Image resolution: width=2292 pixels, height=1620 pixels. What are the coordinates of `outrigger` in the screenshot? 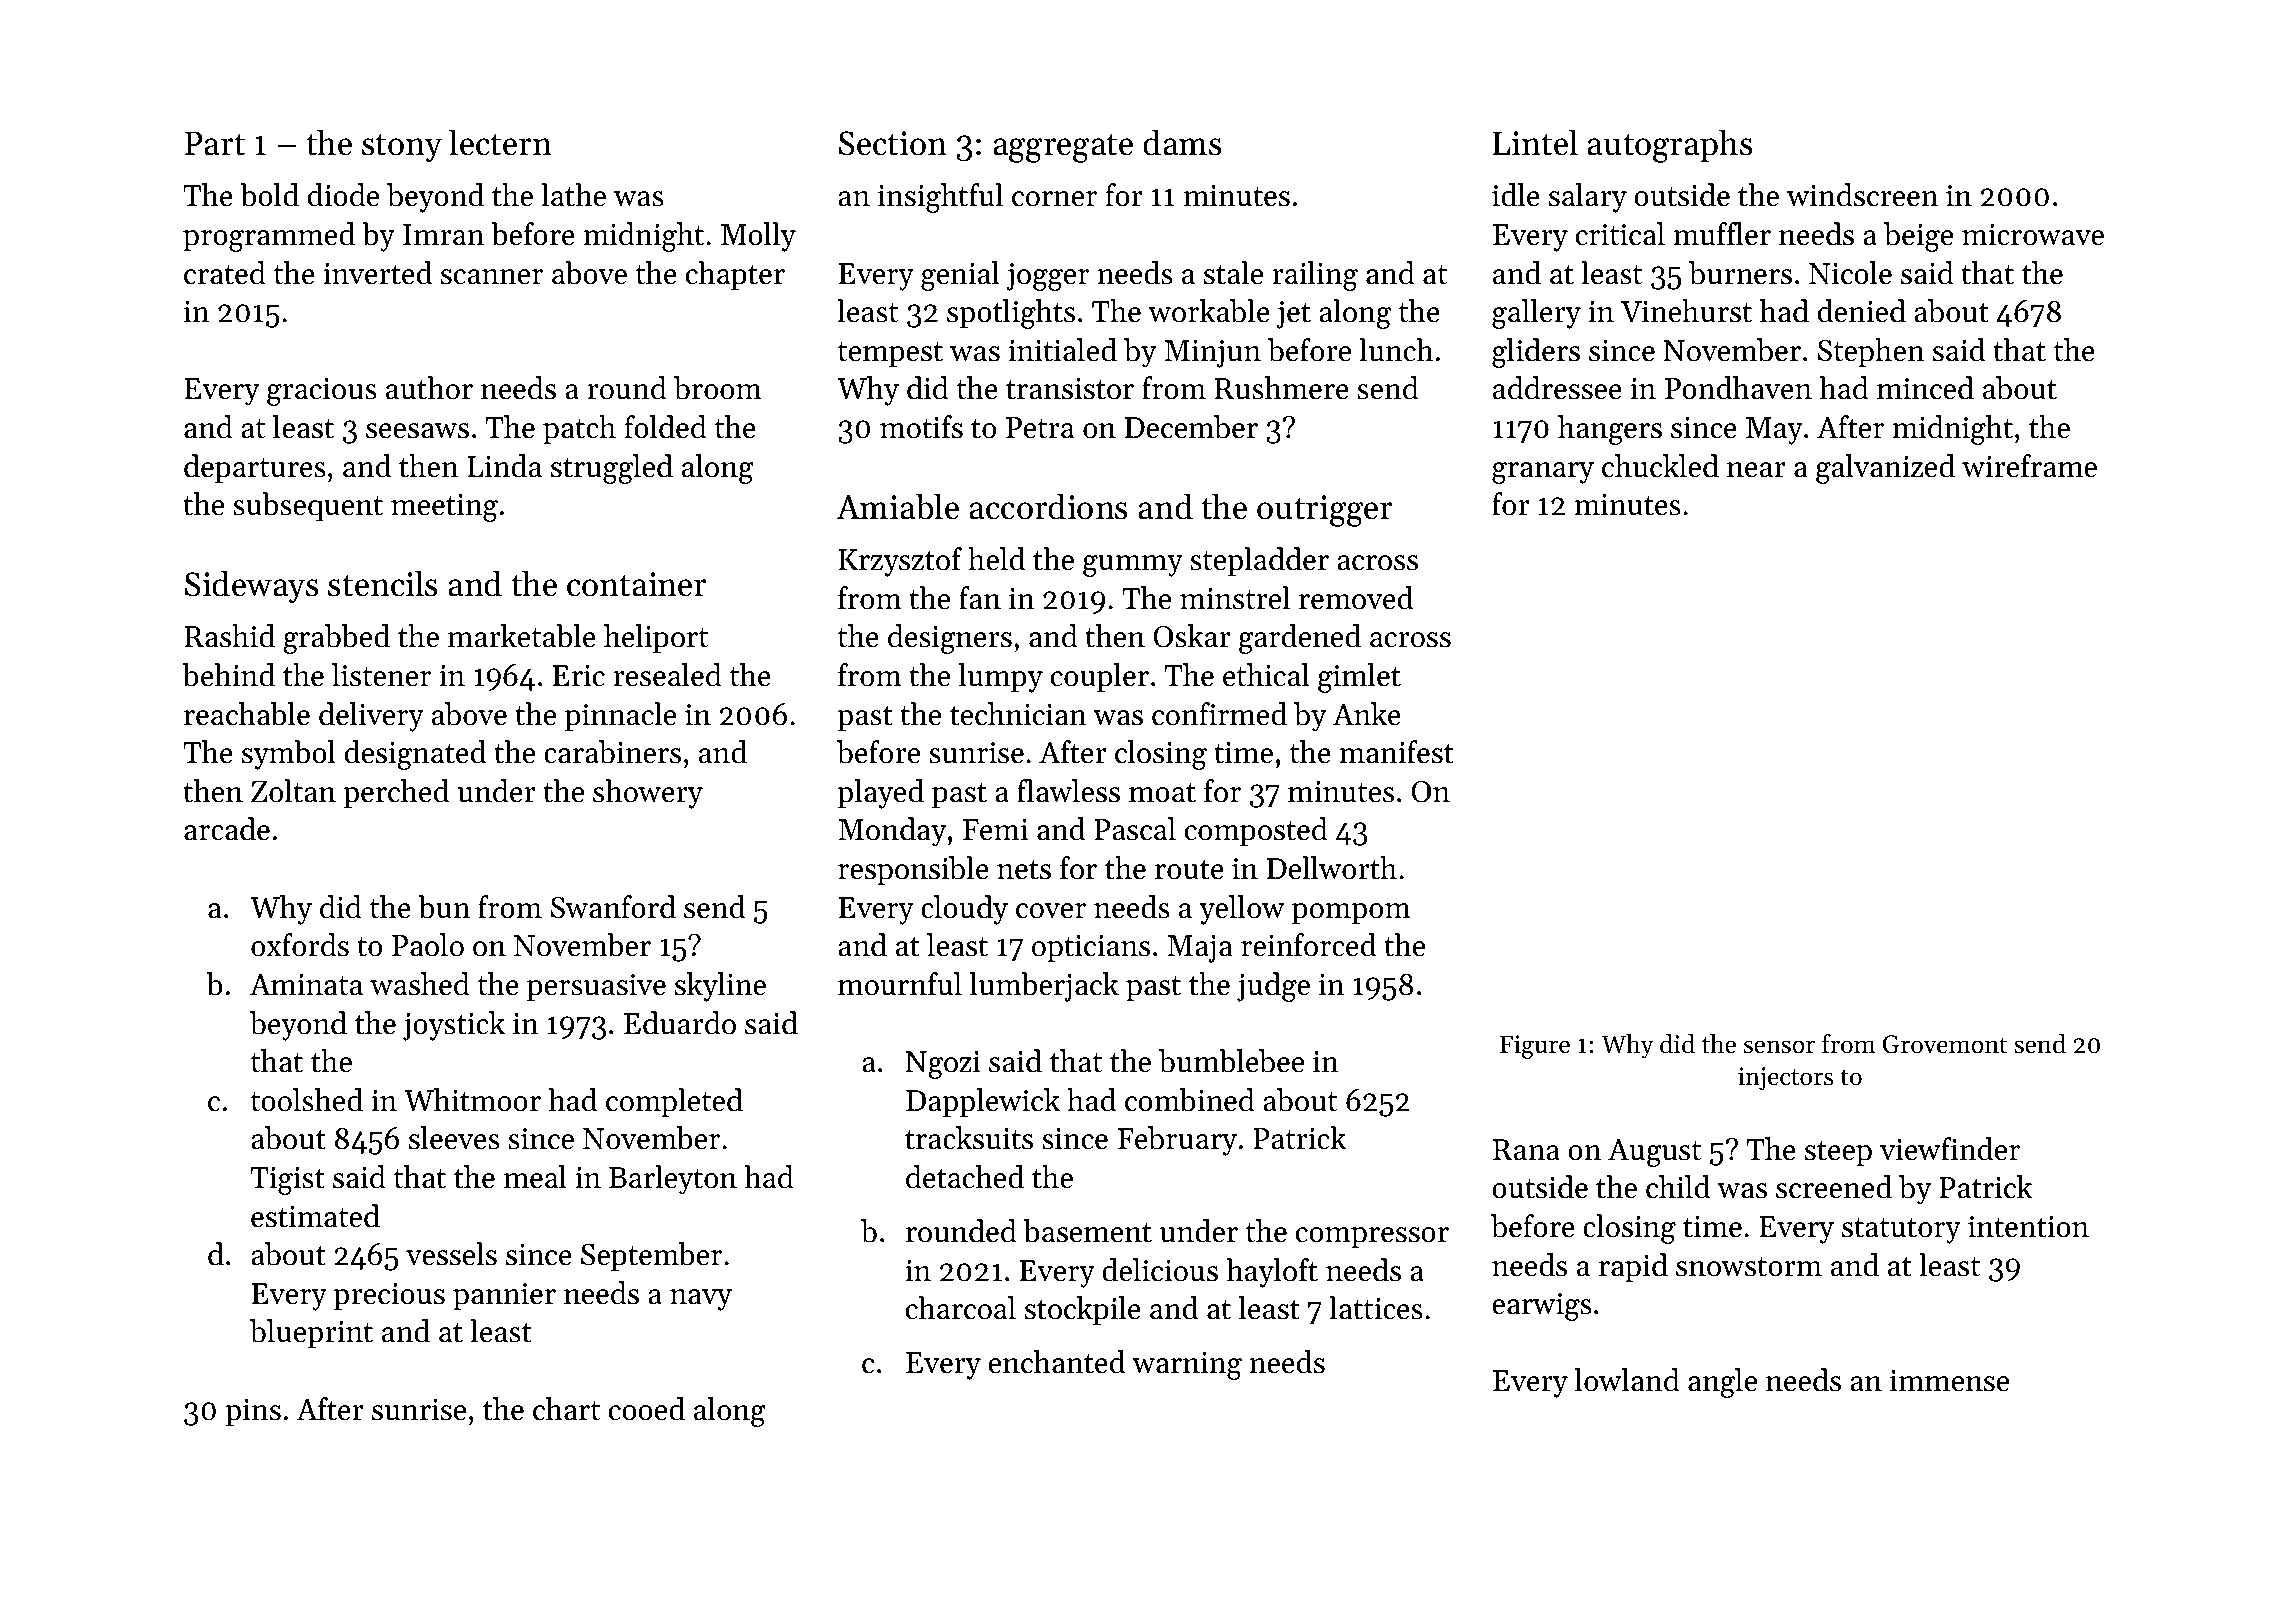 It's located at (1325, 511).
